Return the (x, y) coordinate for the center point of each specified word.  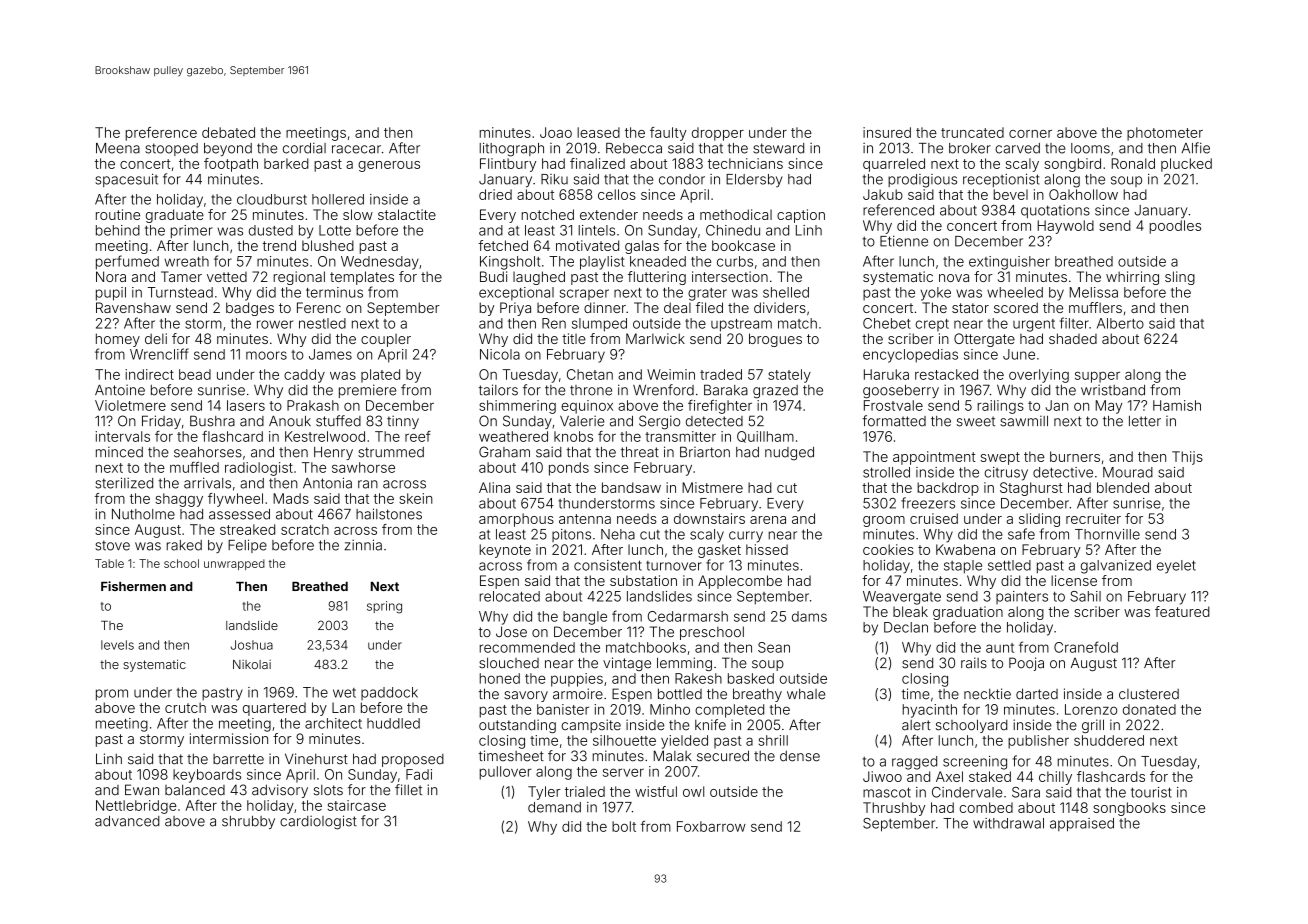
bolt (624, 826)
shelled (786, 292)
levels (117, 645)
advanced (127, 821)
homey (118, 340)
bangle (585, 618)
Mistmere (712, 487)
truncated (972, 132)
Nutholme (143, 514)
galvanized (1116, 567)
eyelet (1176, 567)
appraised (1082, 825)
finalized (597, 163)
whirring (1132, 278)
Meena (118, 148)
